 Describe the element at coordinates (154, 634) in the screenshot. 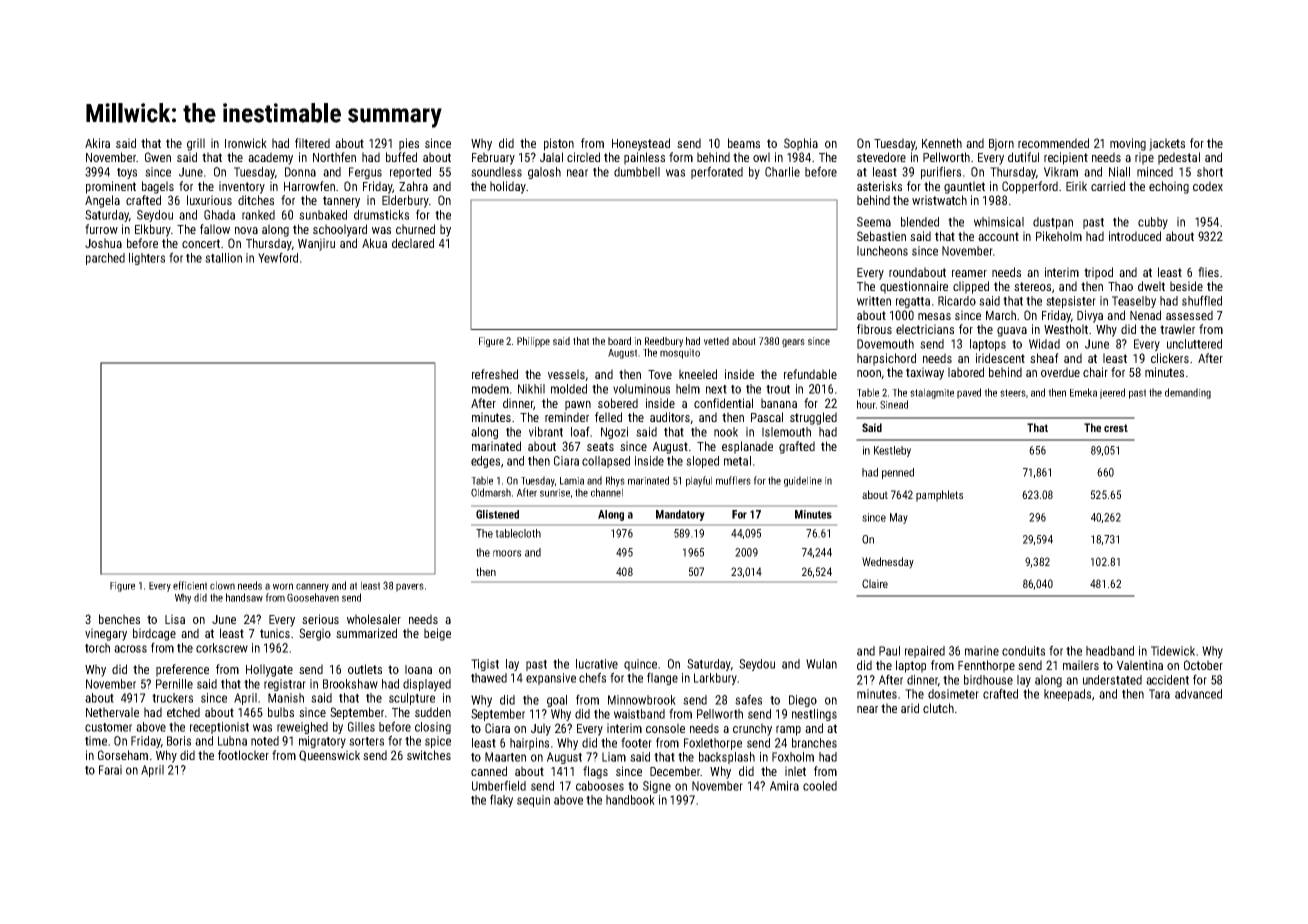

I see `birdcage` at that location.
